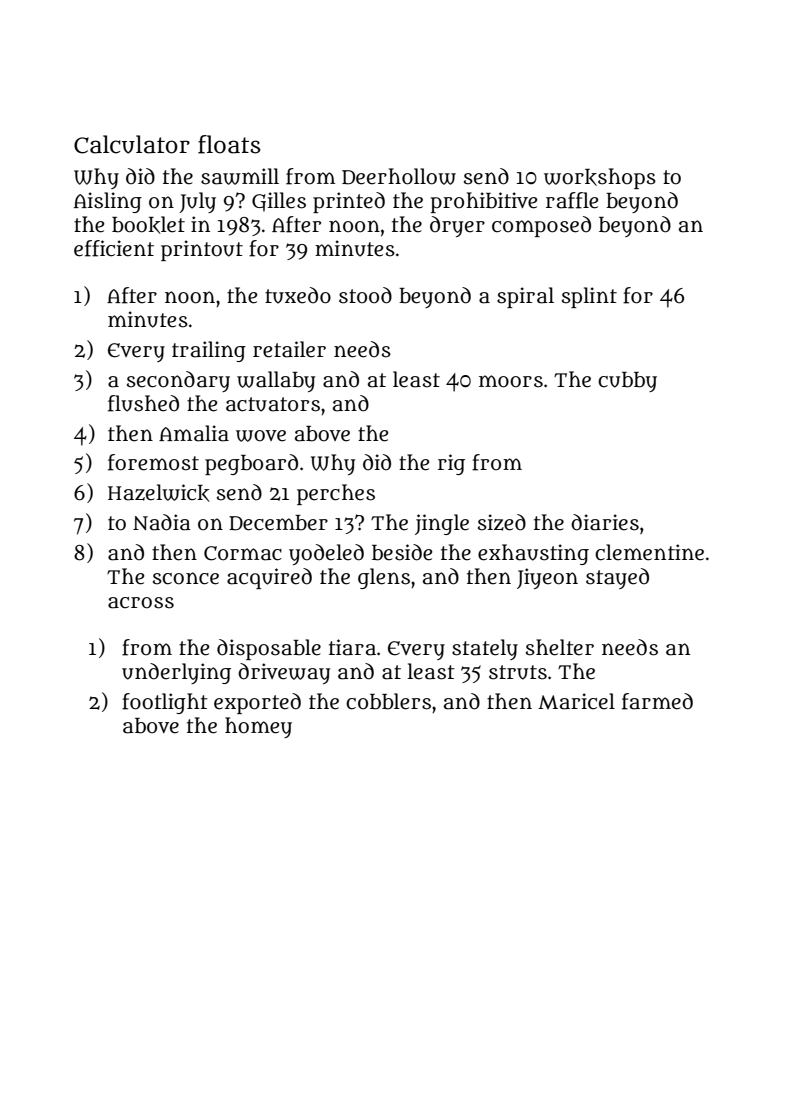 Image resolution: width=789 pixels, height=1120 pixels. What do you see at coordinates (533, 554) in the image?
I see `exhausting` at bounding box center [533, 554].
